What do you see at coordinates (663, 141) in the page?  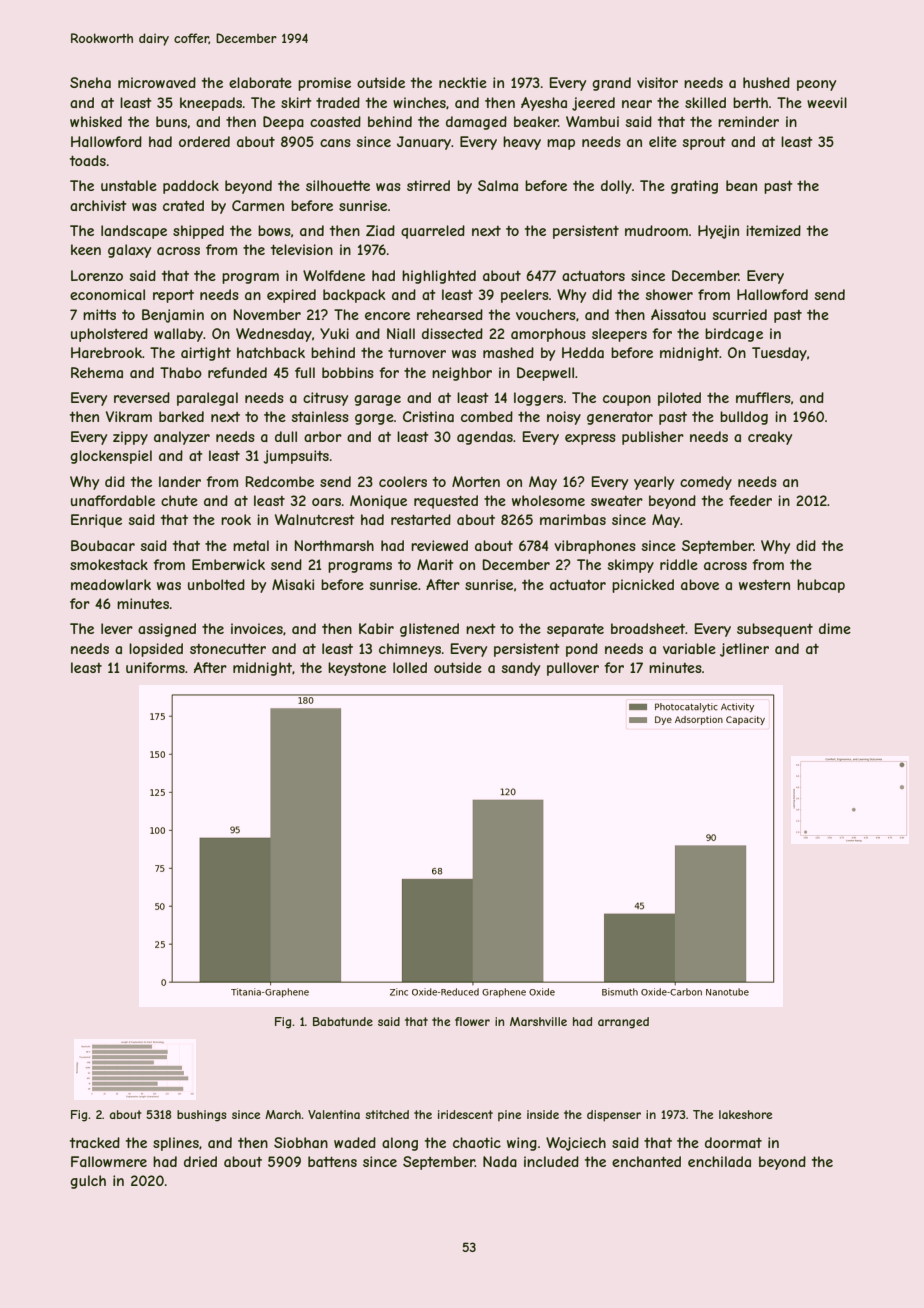 I see `elite` at bounding box center [663, 141].
